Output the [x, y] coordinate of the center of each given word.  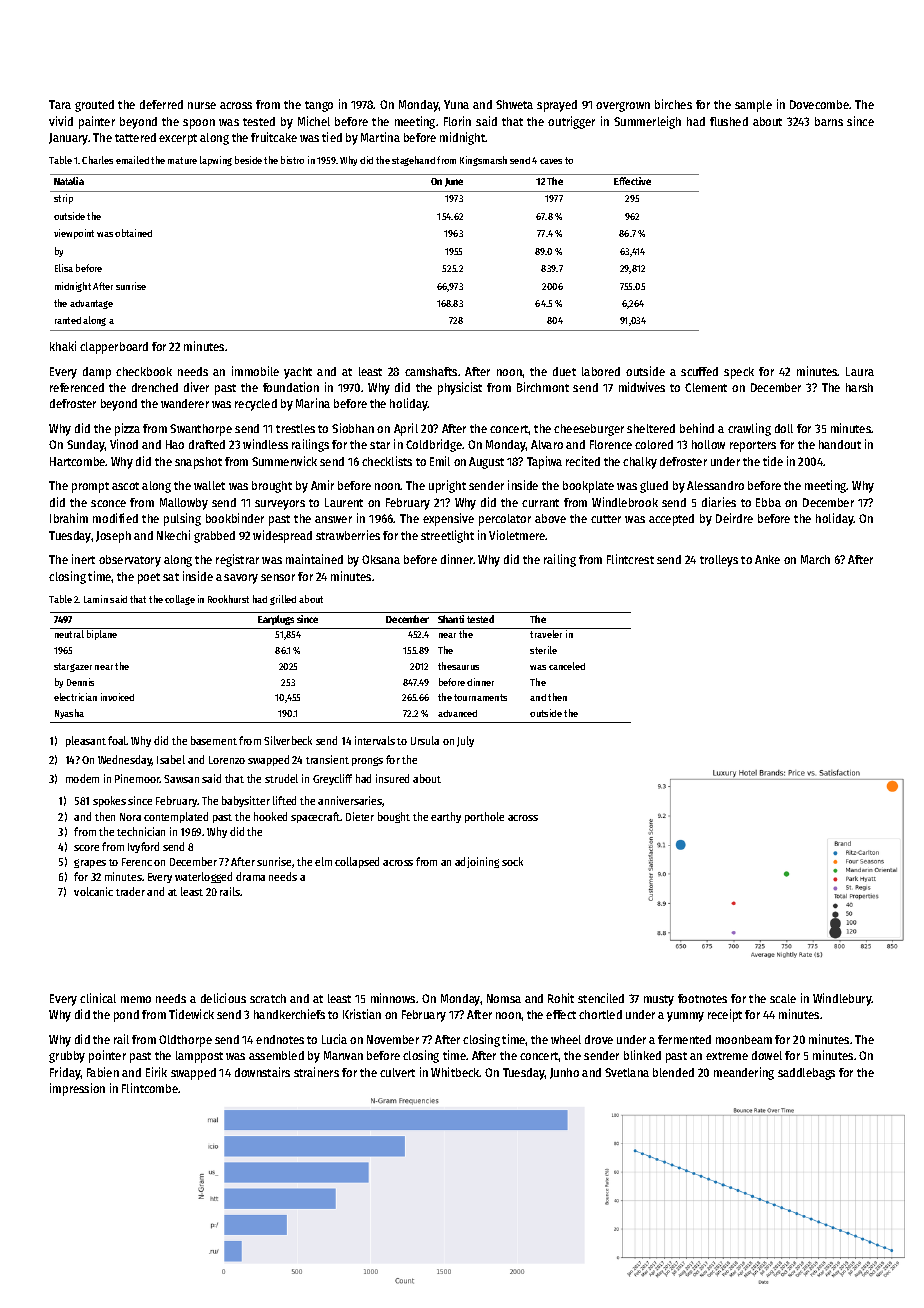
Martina [380, 137]
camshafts [431, 371]
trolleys [719, 561]
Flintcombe [150, 1088]
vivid [61, 121]
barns [829, 121]
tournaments [480, 697]
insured [392, 778]
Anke [767, 559]
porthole [484, 817]
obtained [133, 233]
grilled [283, 600]
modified [115, 518]
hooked [270, 816]
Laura [860, 371]
